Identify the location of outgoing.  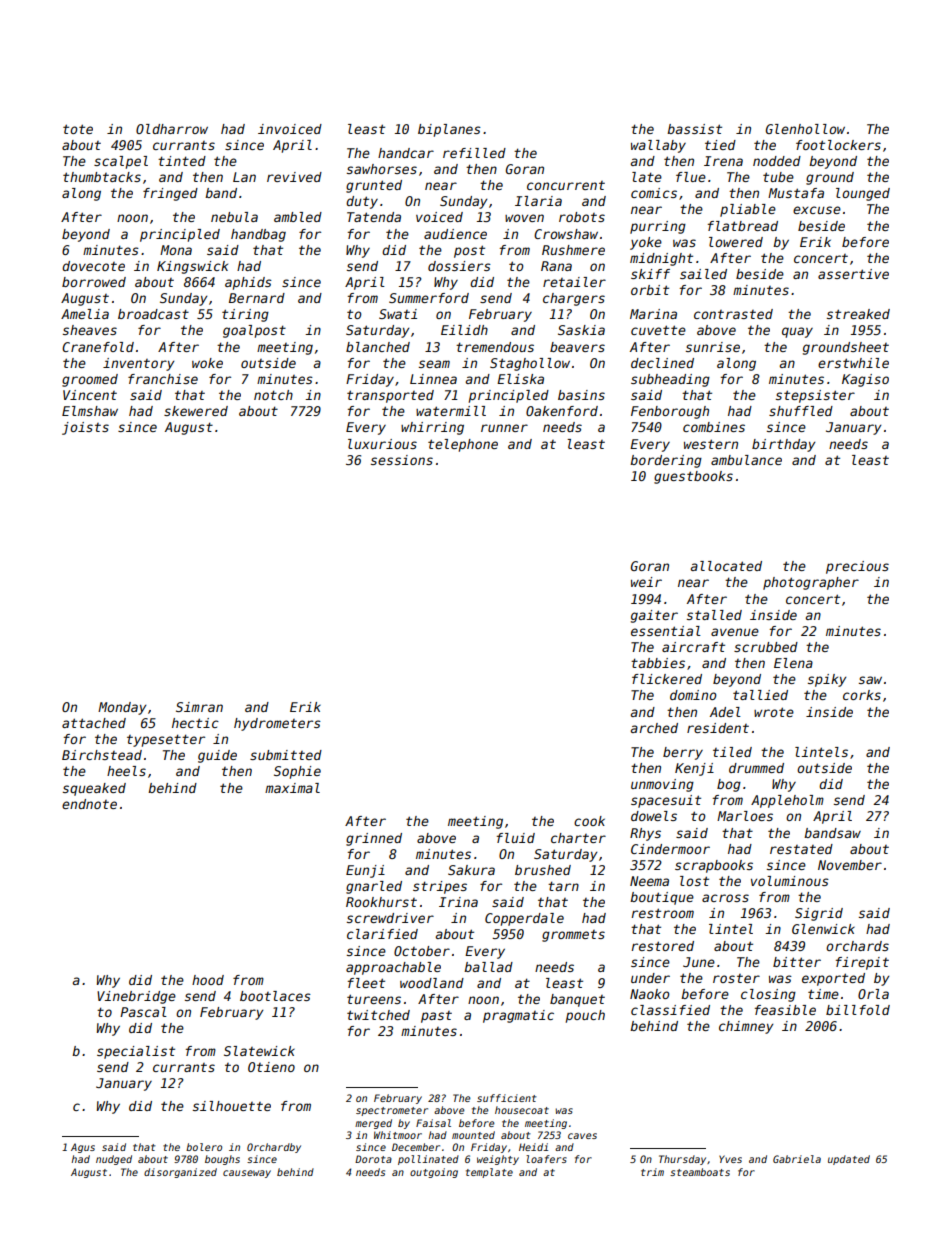
(434, 1173).
